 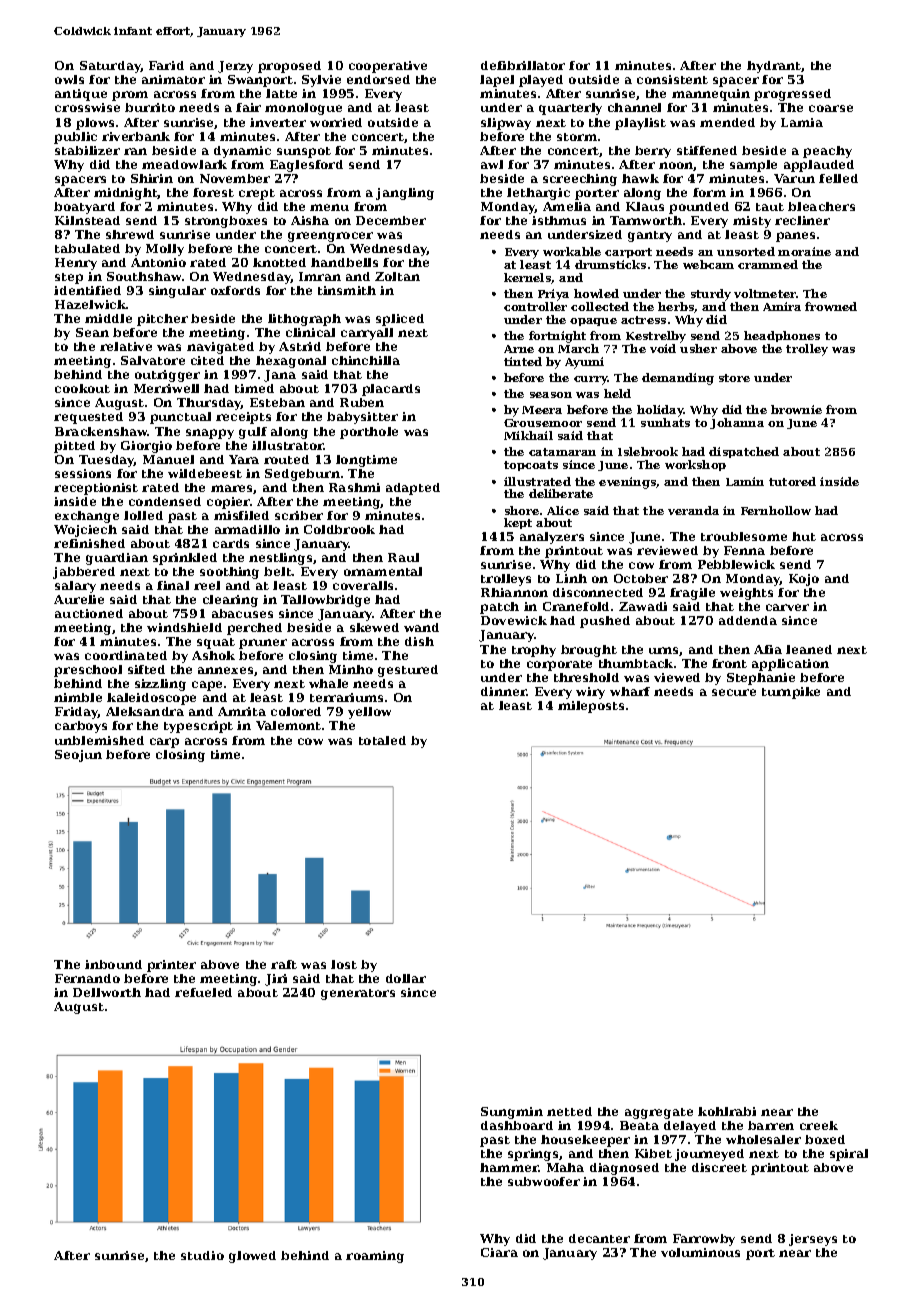 What do you see at coordinates (506, 124) in the screenshot?
I see `slipway` at bounding box center [506, 124].
